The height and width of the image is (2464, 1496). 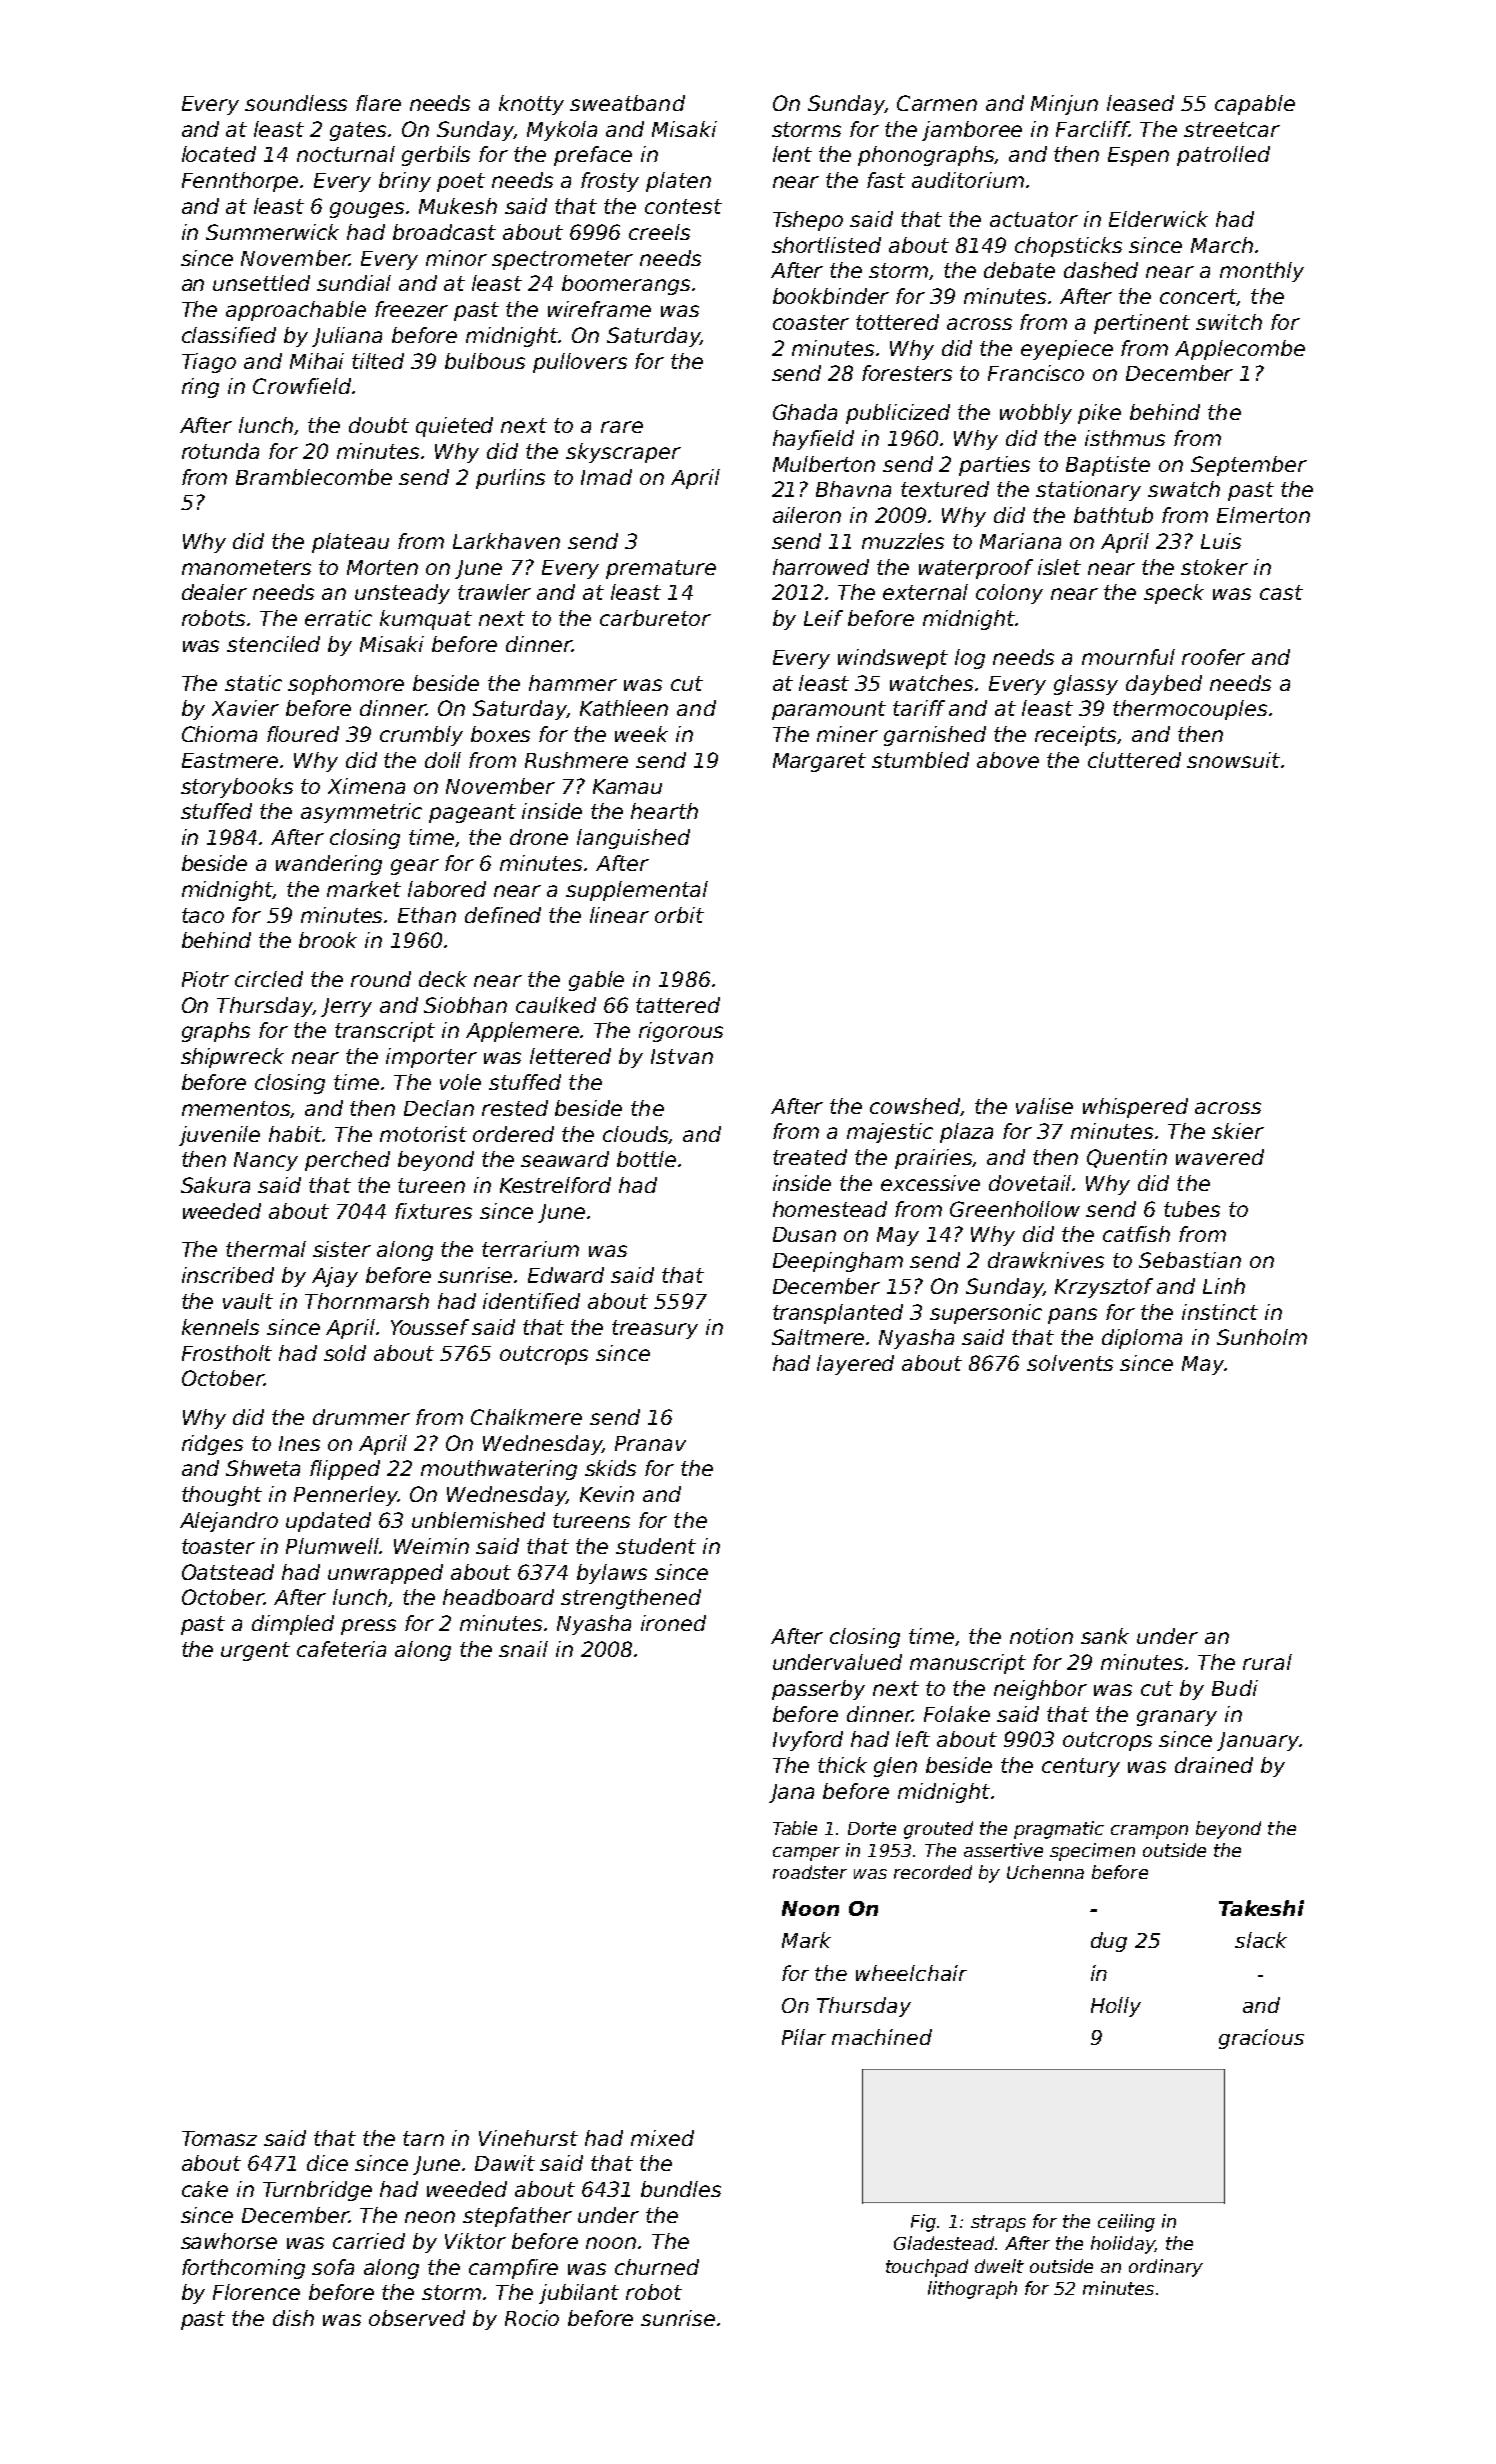 I want to click on observed, so click(x=417, y=2318).
